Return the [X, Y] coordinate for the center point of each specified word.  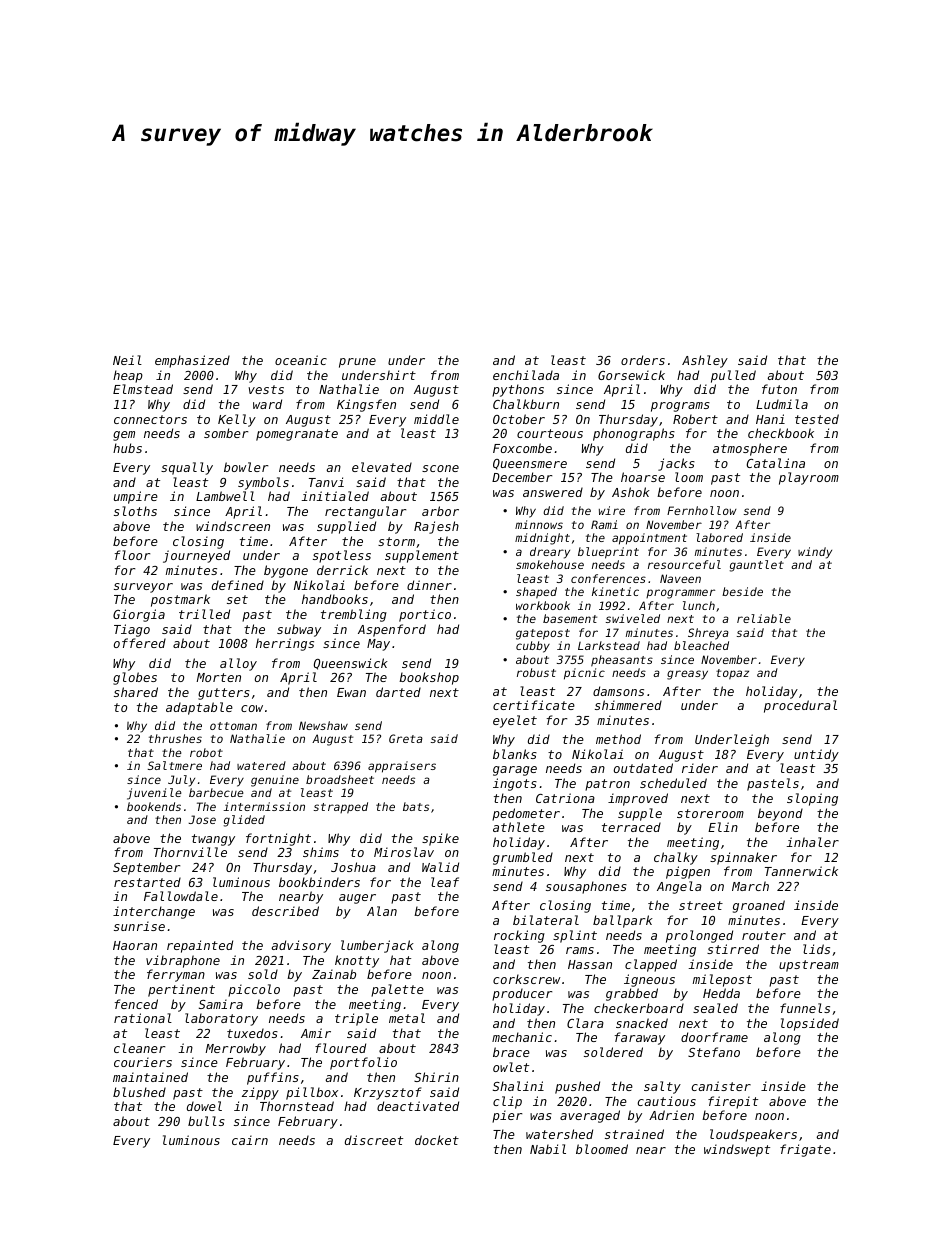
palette [397, 990]
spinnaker [743, 858]
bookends [154, 806]
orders [643, 360]
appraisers [402, 767]
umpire [136, 497]
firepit [733, 1102]
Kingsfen [366, 405]
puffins [273, 1078]
